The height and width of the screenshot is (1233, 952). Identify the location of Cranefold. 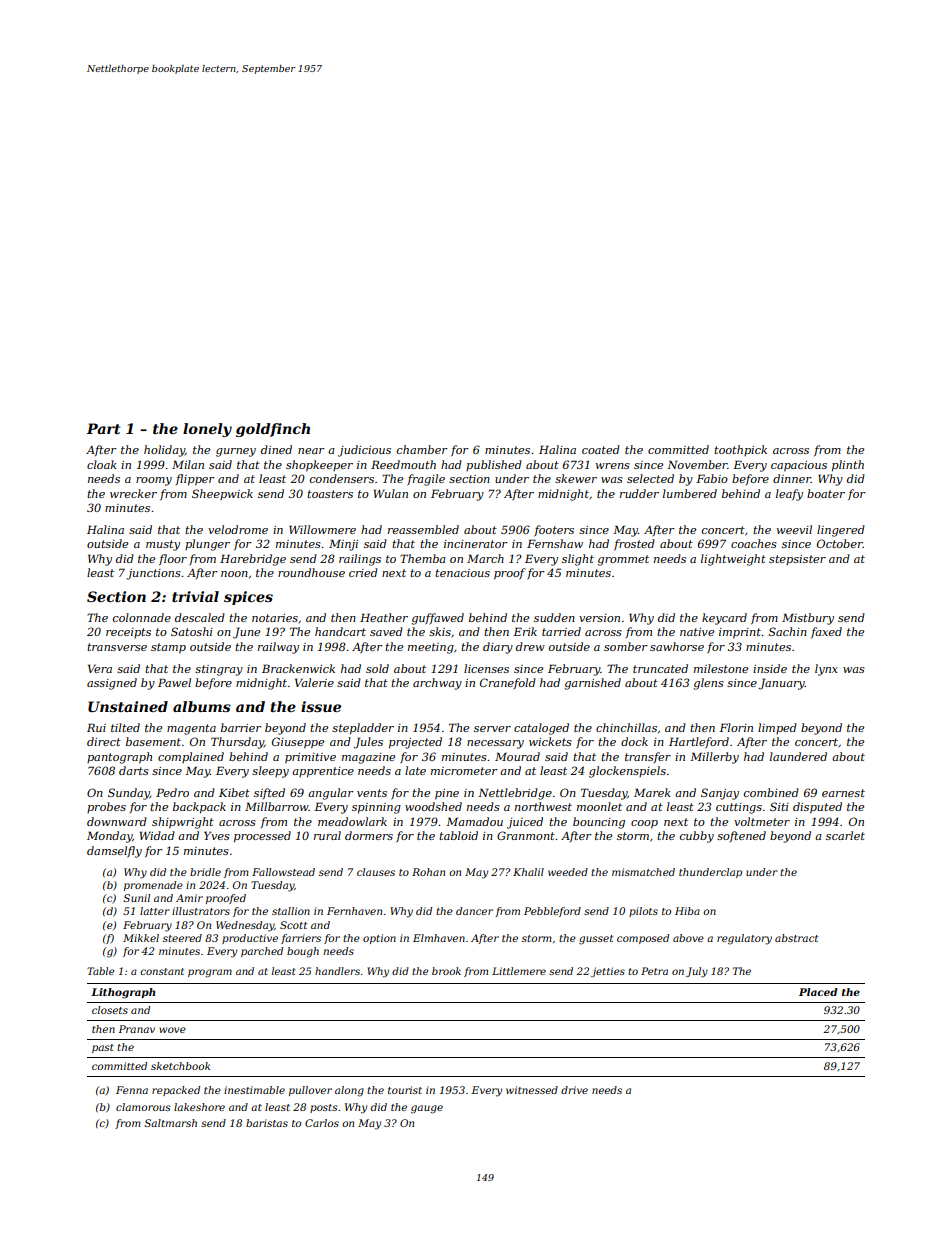
(508, 683).
